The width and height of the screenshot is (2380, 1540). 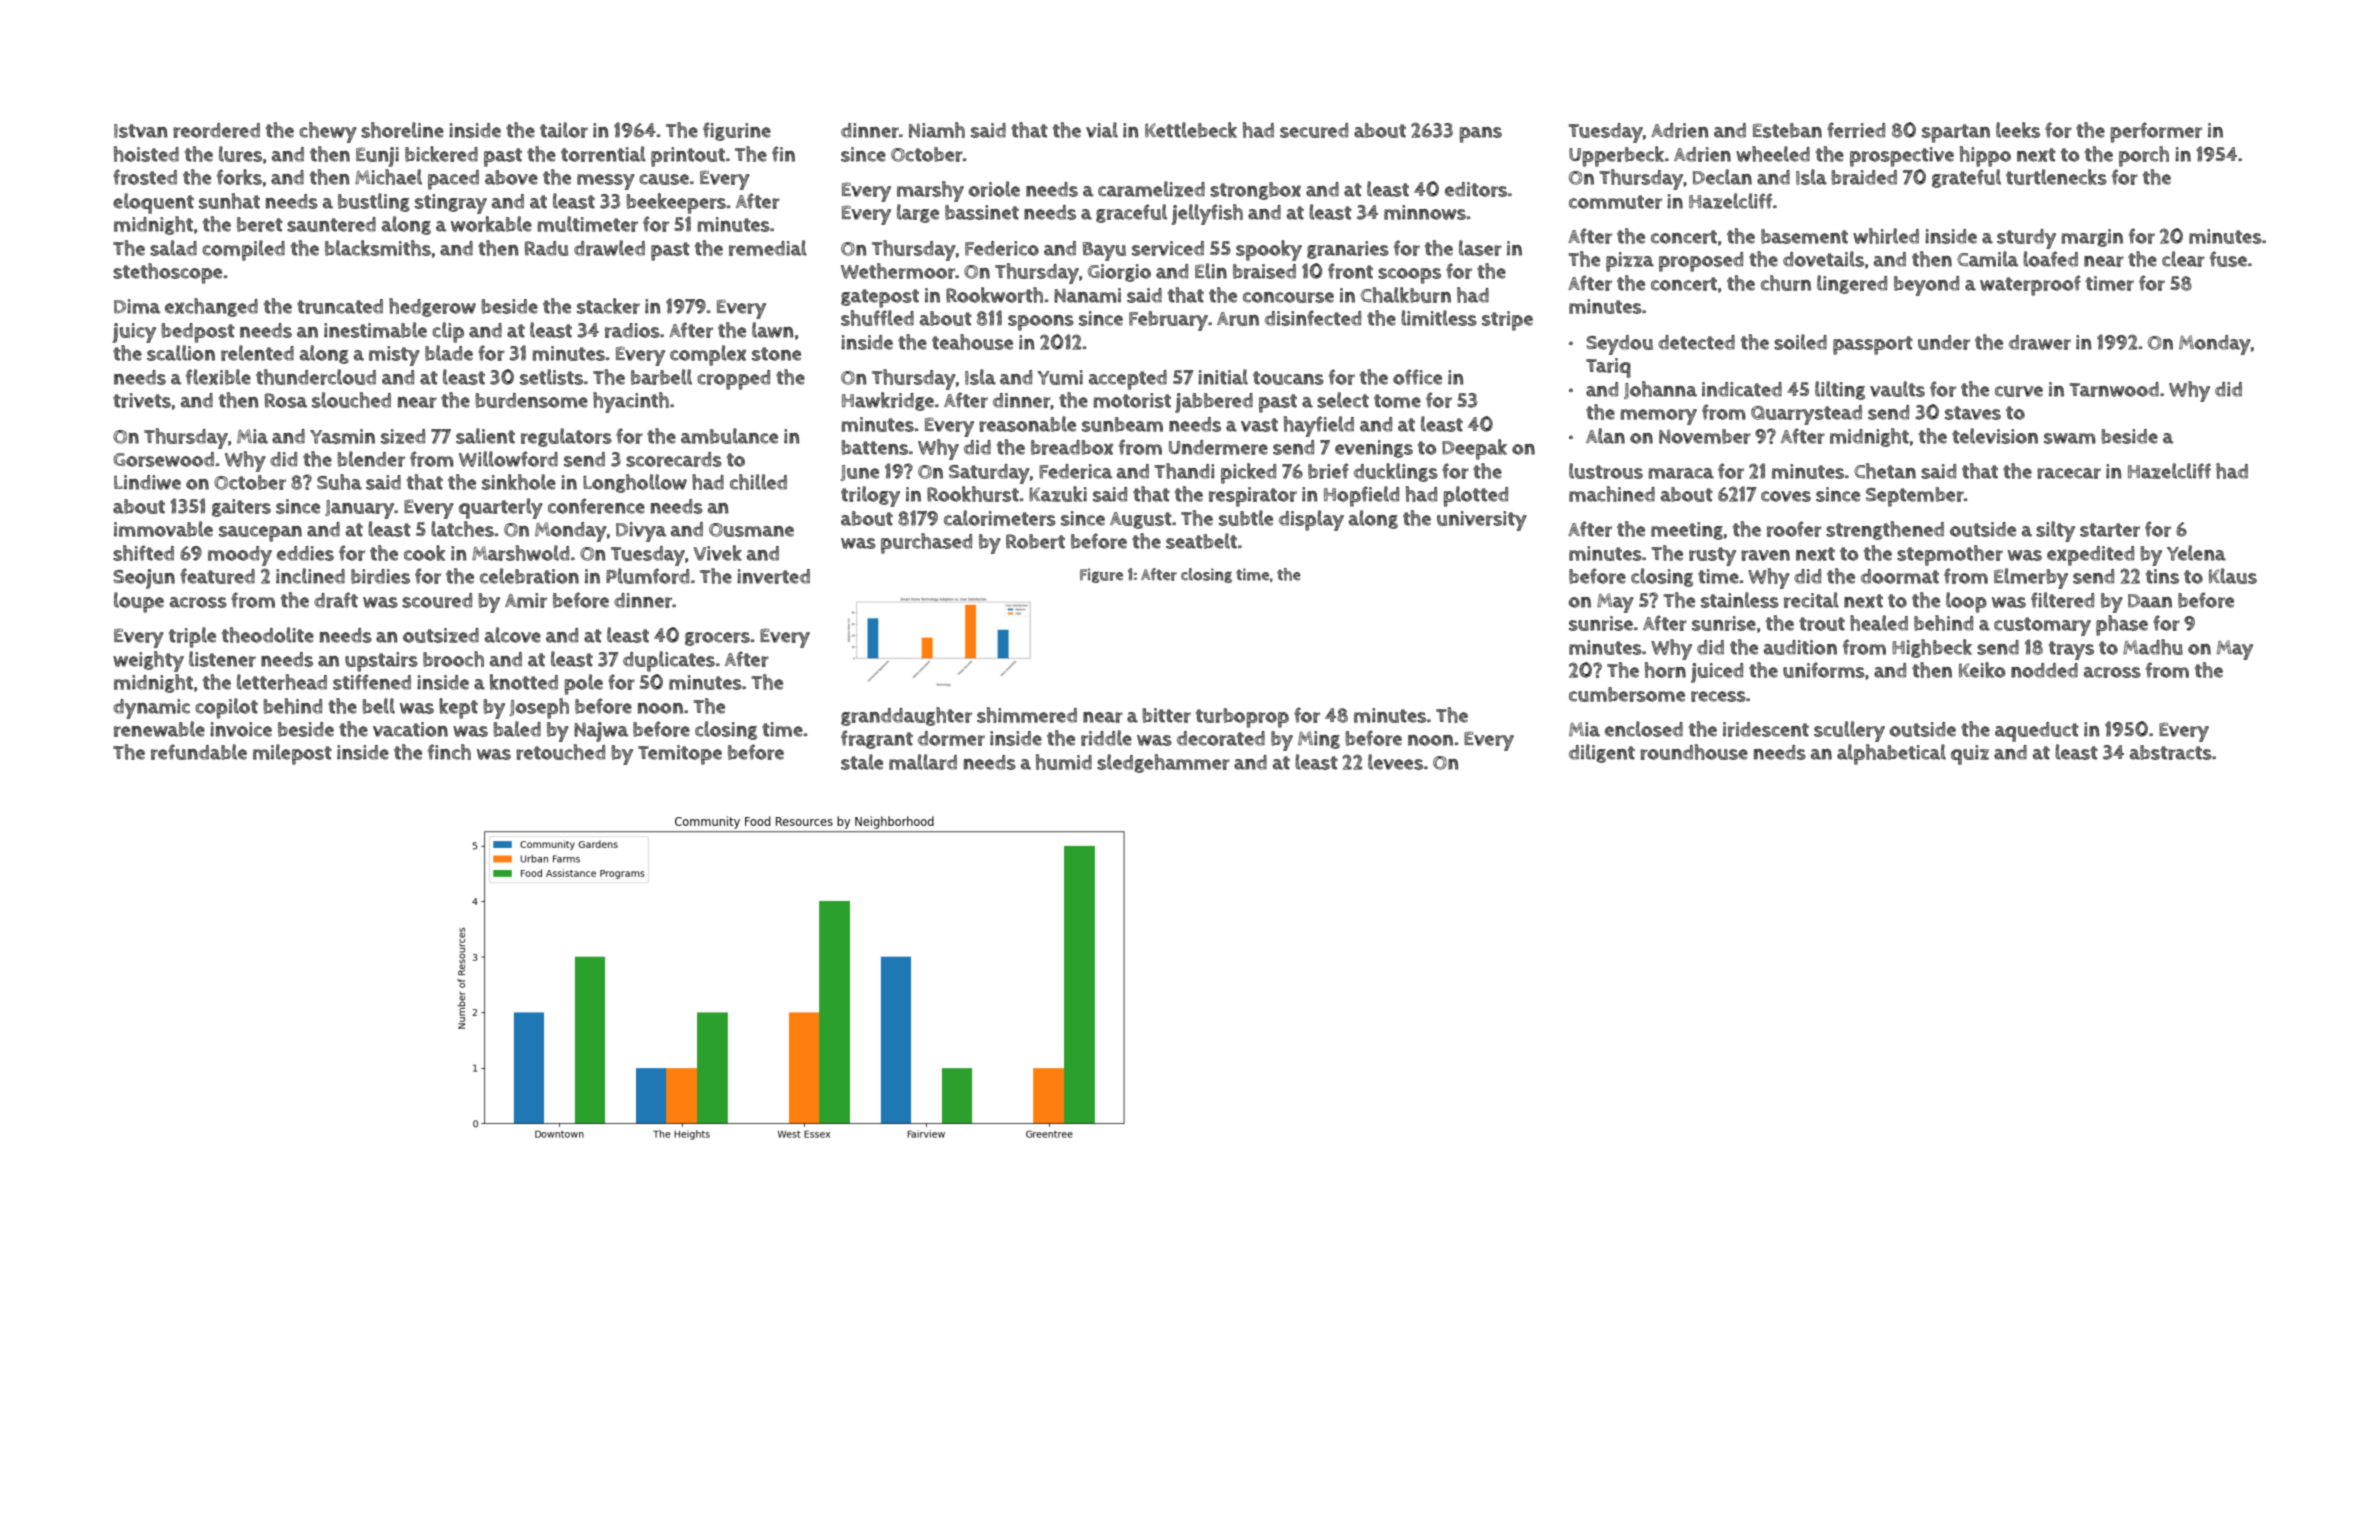 What do you see at coordinates (511, 177) in the screenshot?
I see `above` at bounding box center [511, 177].
